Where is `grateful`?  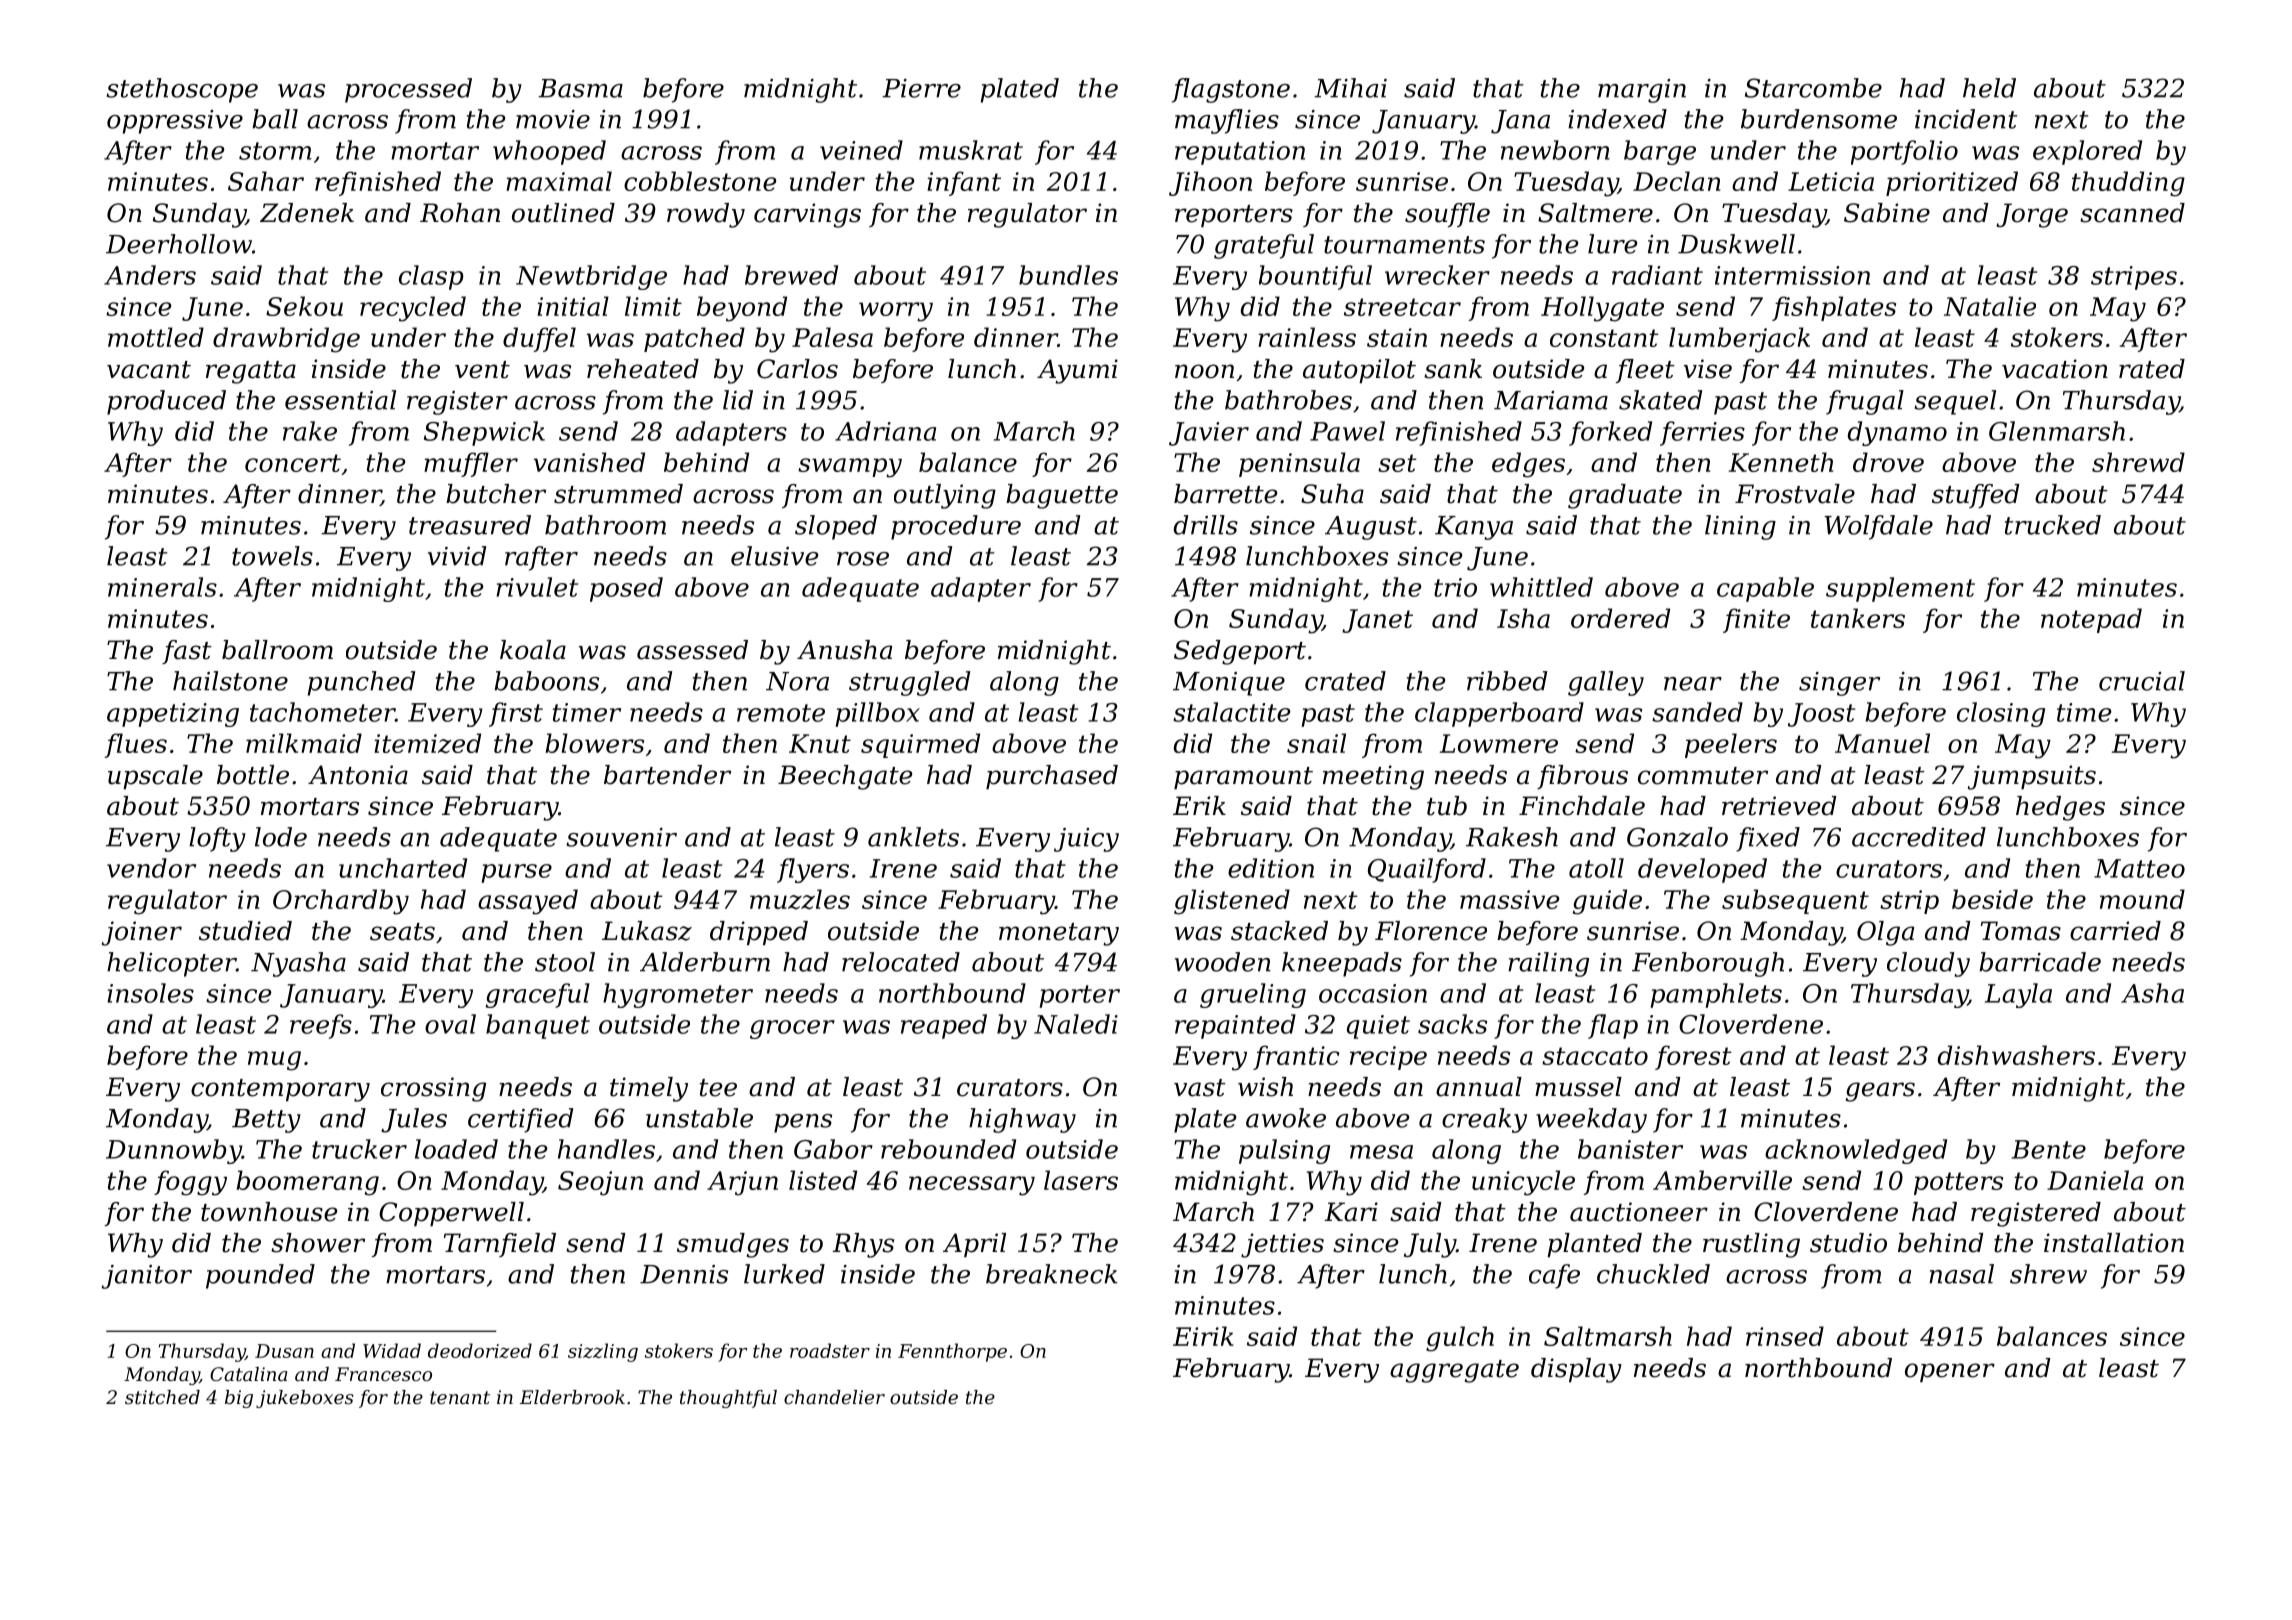 grateful is located at coordinates (1264, 246).
